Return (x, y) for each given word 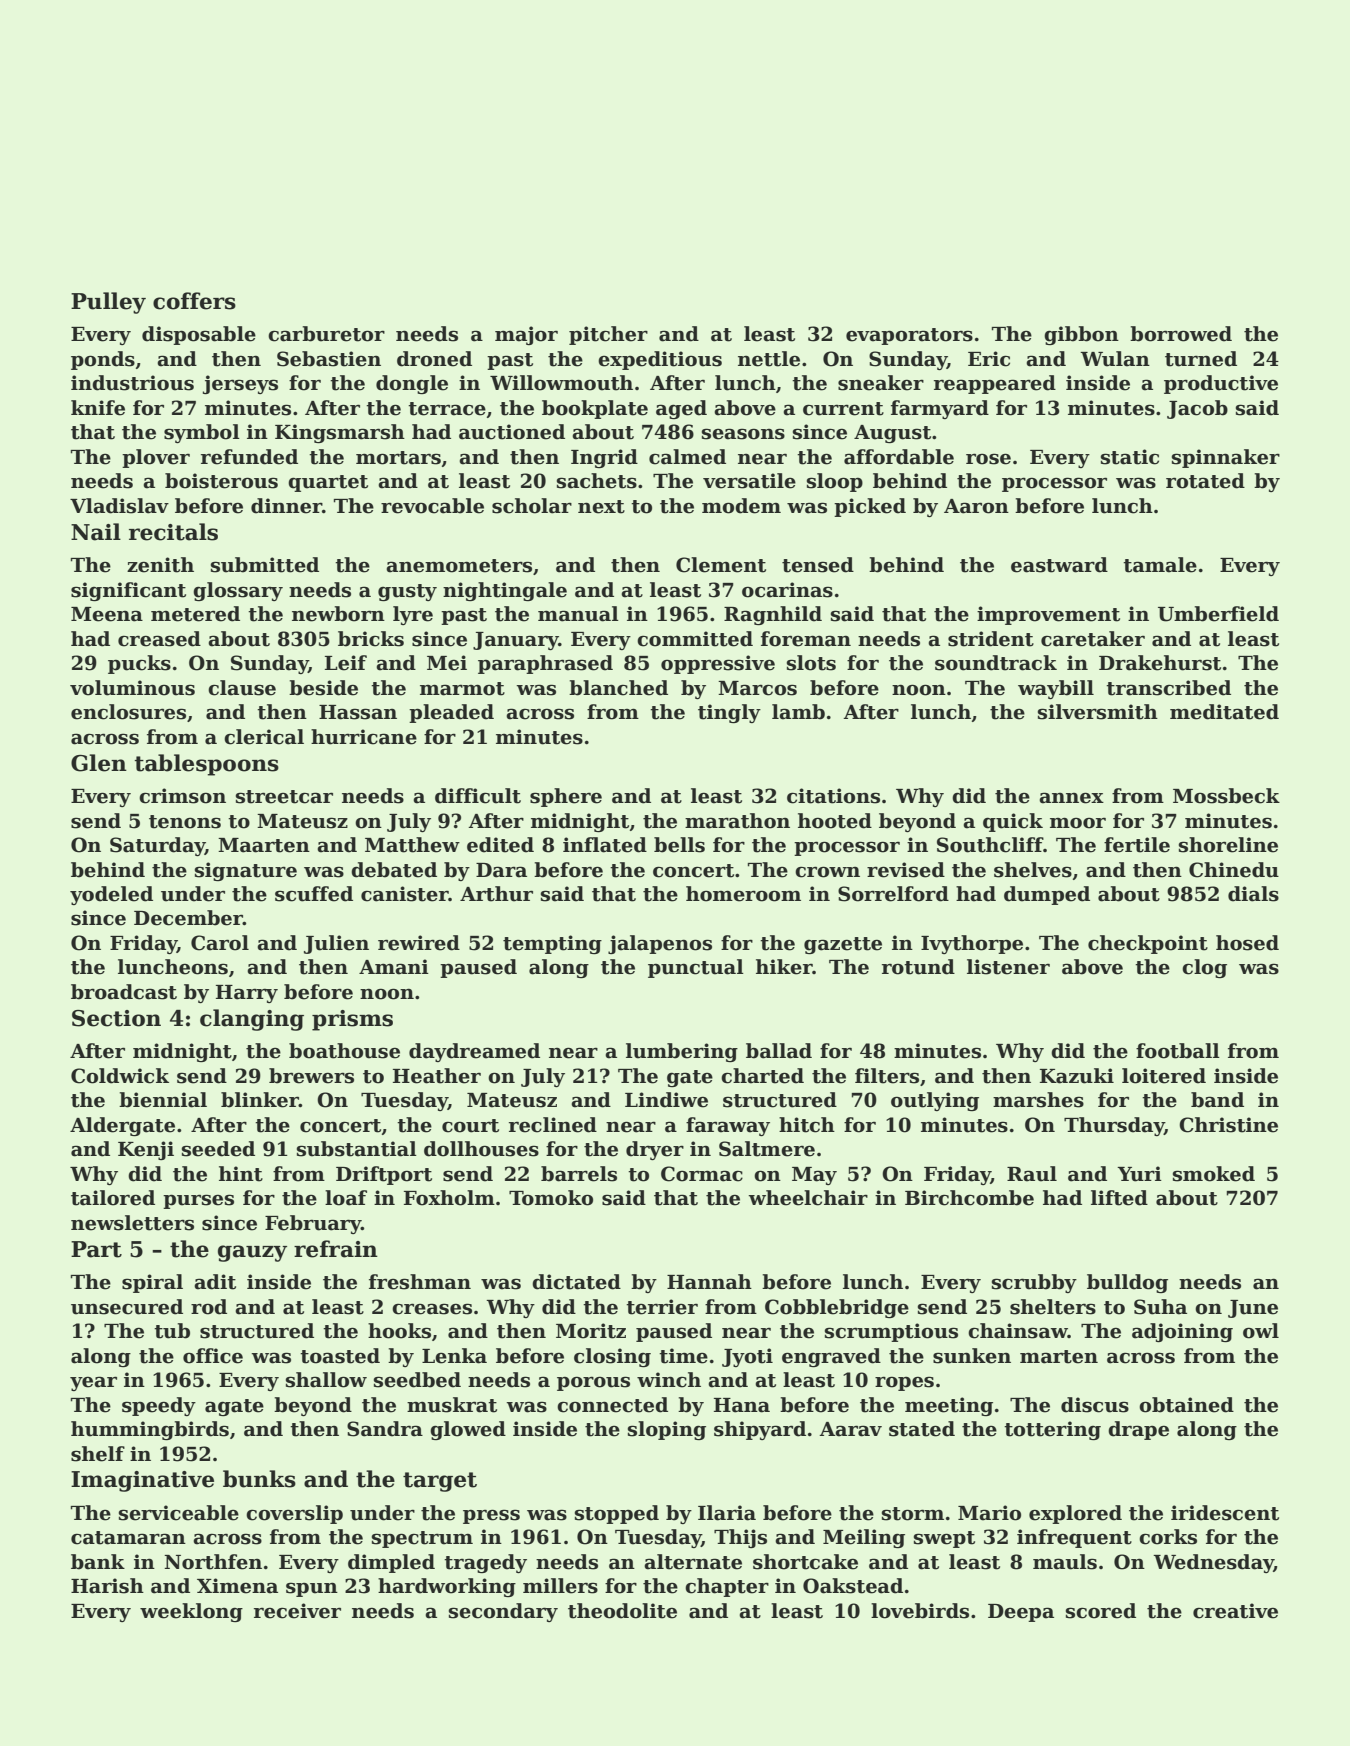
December (188, 918)
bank (98, 1562)
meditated (1224, 712)
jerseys (240, 384)
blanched (618, 688)
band (1217, 1100)
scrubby (1034, 1283)
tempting (552, 944)
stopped (617, 1514)
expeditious (660, 360)
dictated (576, 1282)
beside (323, 688)
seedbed (417, 1380)
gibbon (1081, 335)
